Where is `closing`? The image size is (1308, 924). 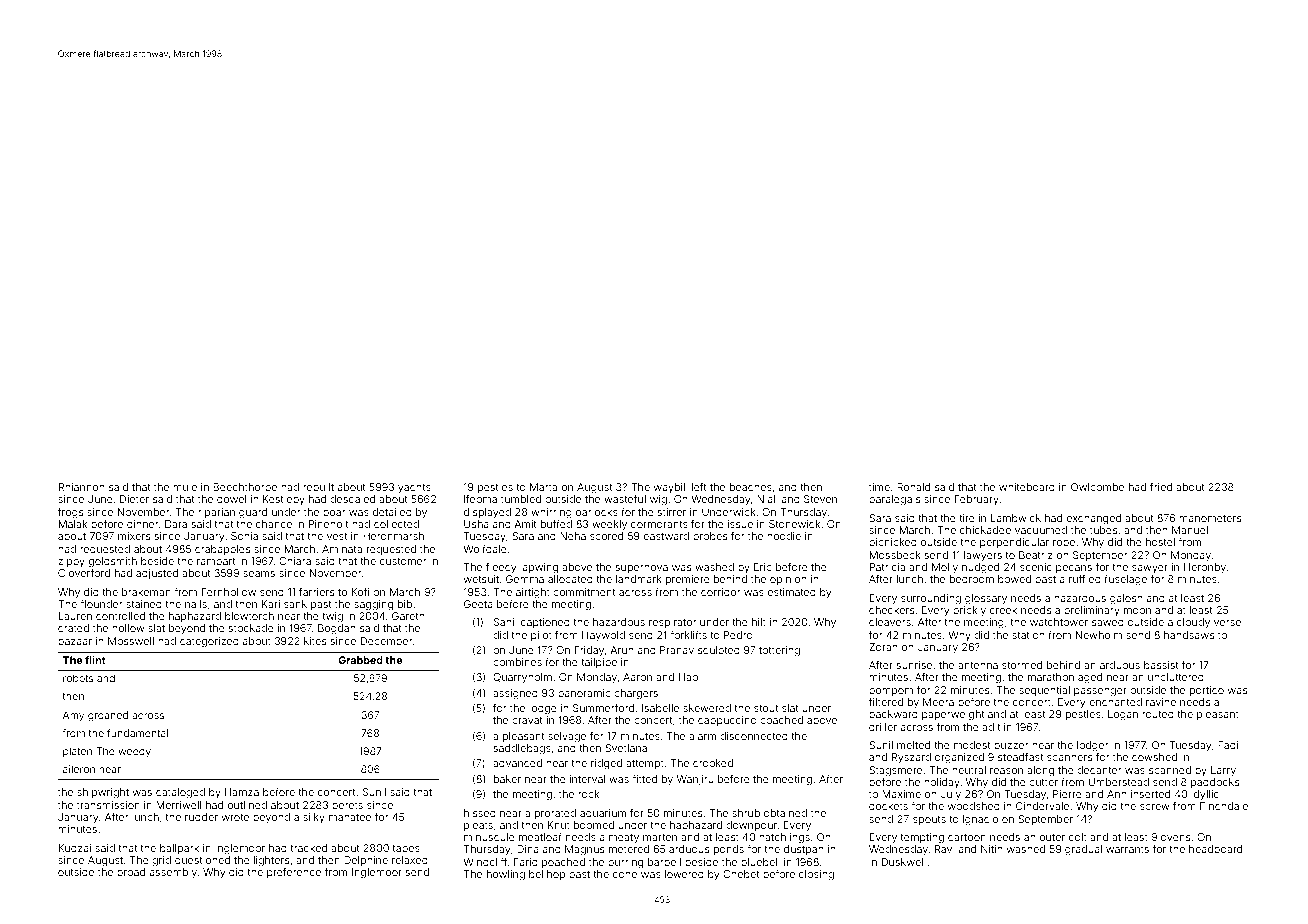 closing is located at coordinates (816, 875).
